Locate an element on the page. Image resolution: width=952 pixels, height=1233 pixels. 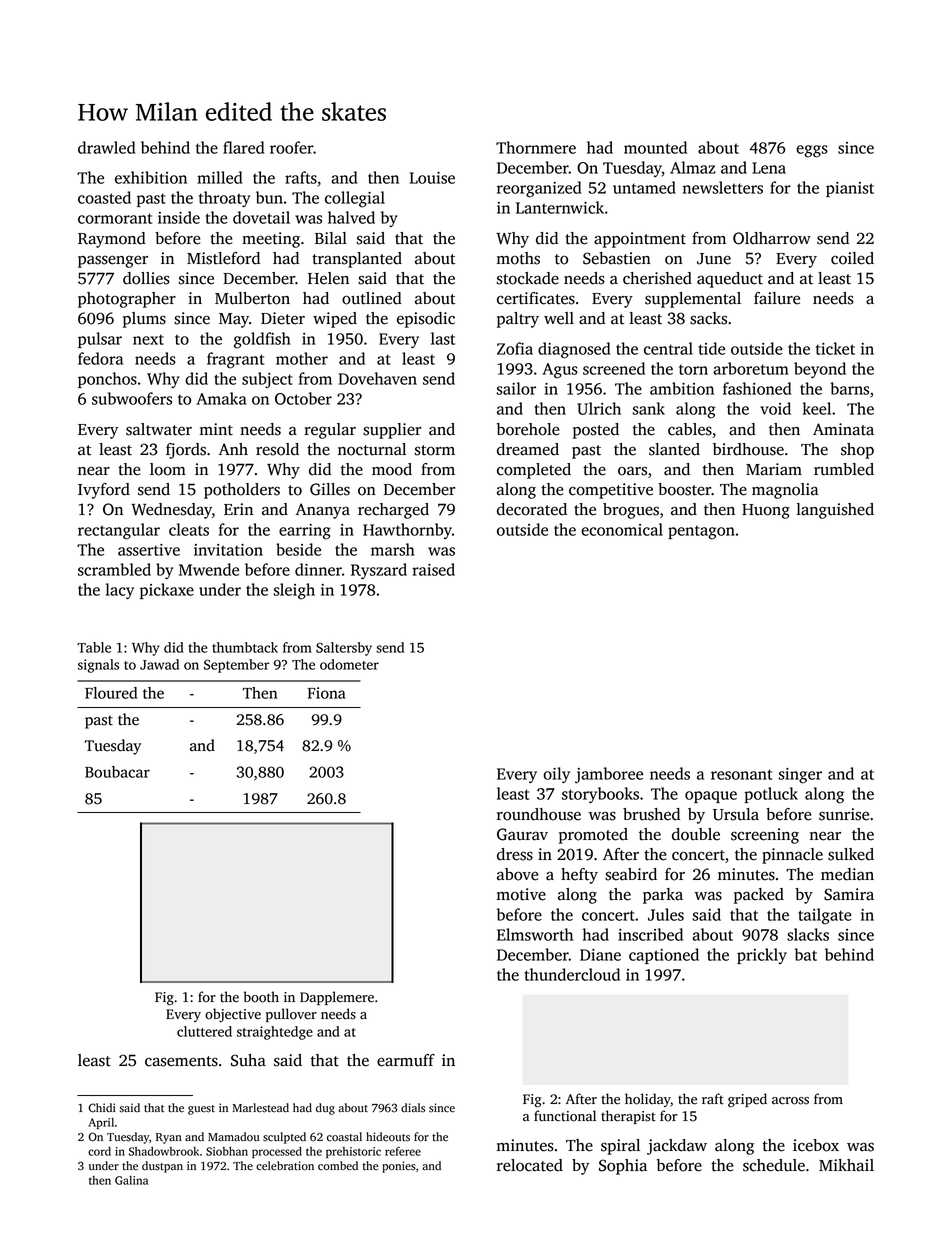
Ursula is located at coordinates (736, 814).
